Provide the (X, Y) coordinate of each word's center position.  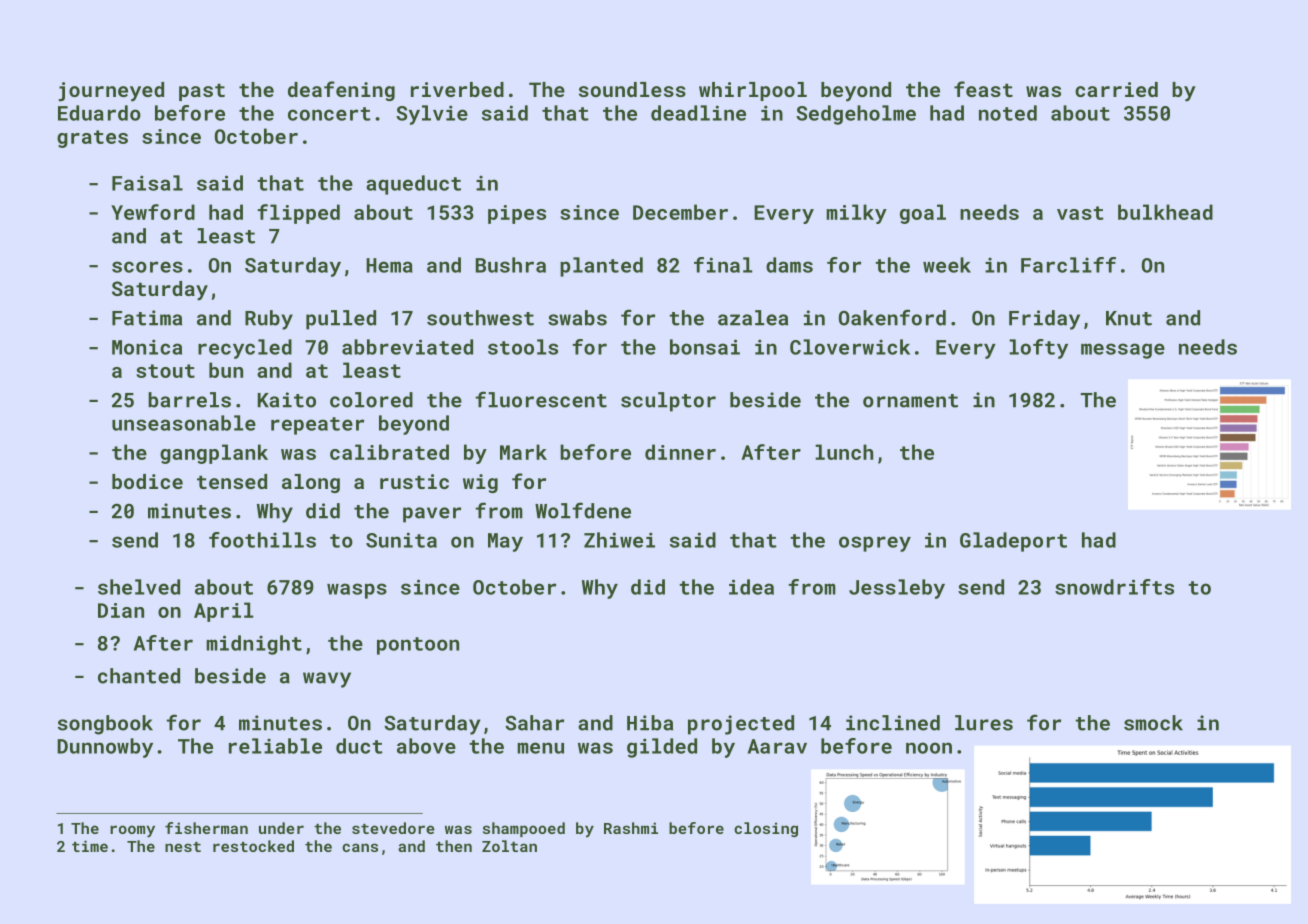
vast (1080, 213)
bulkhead (1165, 212)
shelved (139, 587)
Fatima (147, 318)
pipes (517, 214)
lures (984, 723)
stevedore (393, 828)
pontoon (418, 646)
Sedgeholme (856, 115)
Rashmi (631, 828)
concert (329, 114)
